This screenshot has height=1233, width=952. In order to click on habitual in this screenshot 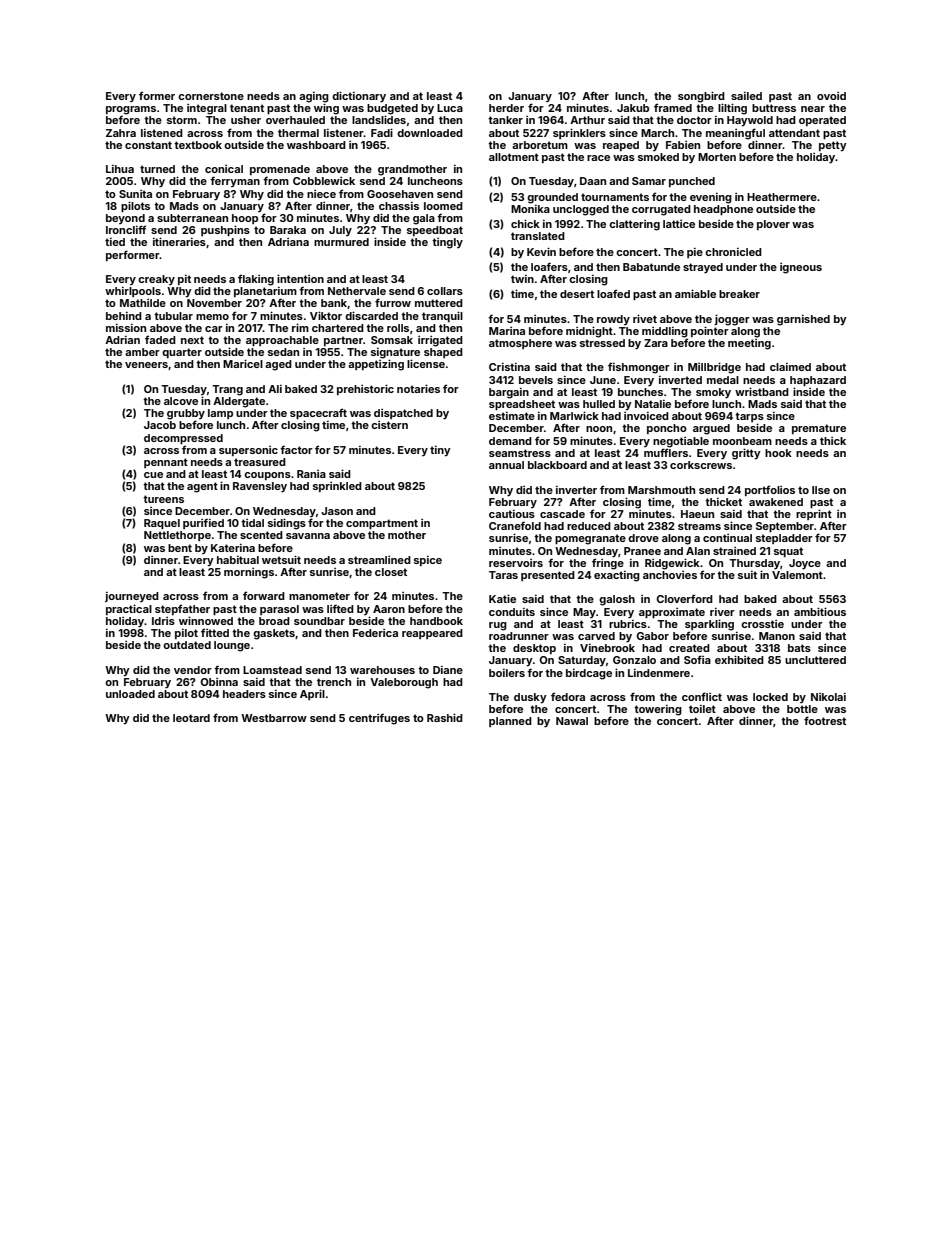, I will do `click(238, 560)`.
